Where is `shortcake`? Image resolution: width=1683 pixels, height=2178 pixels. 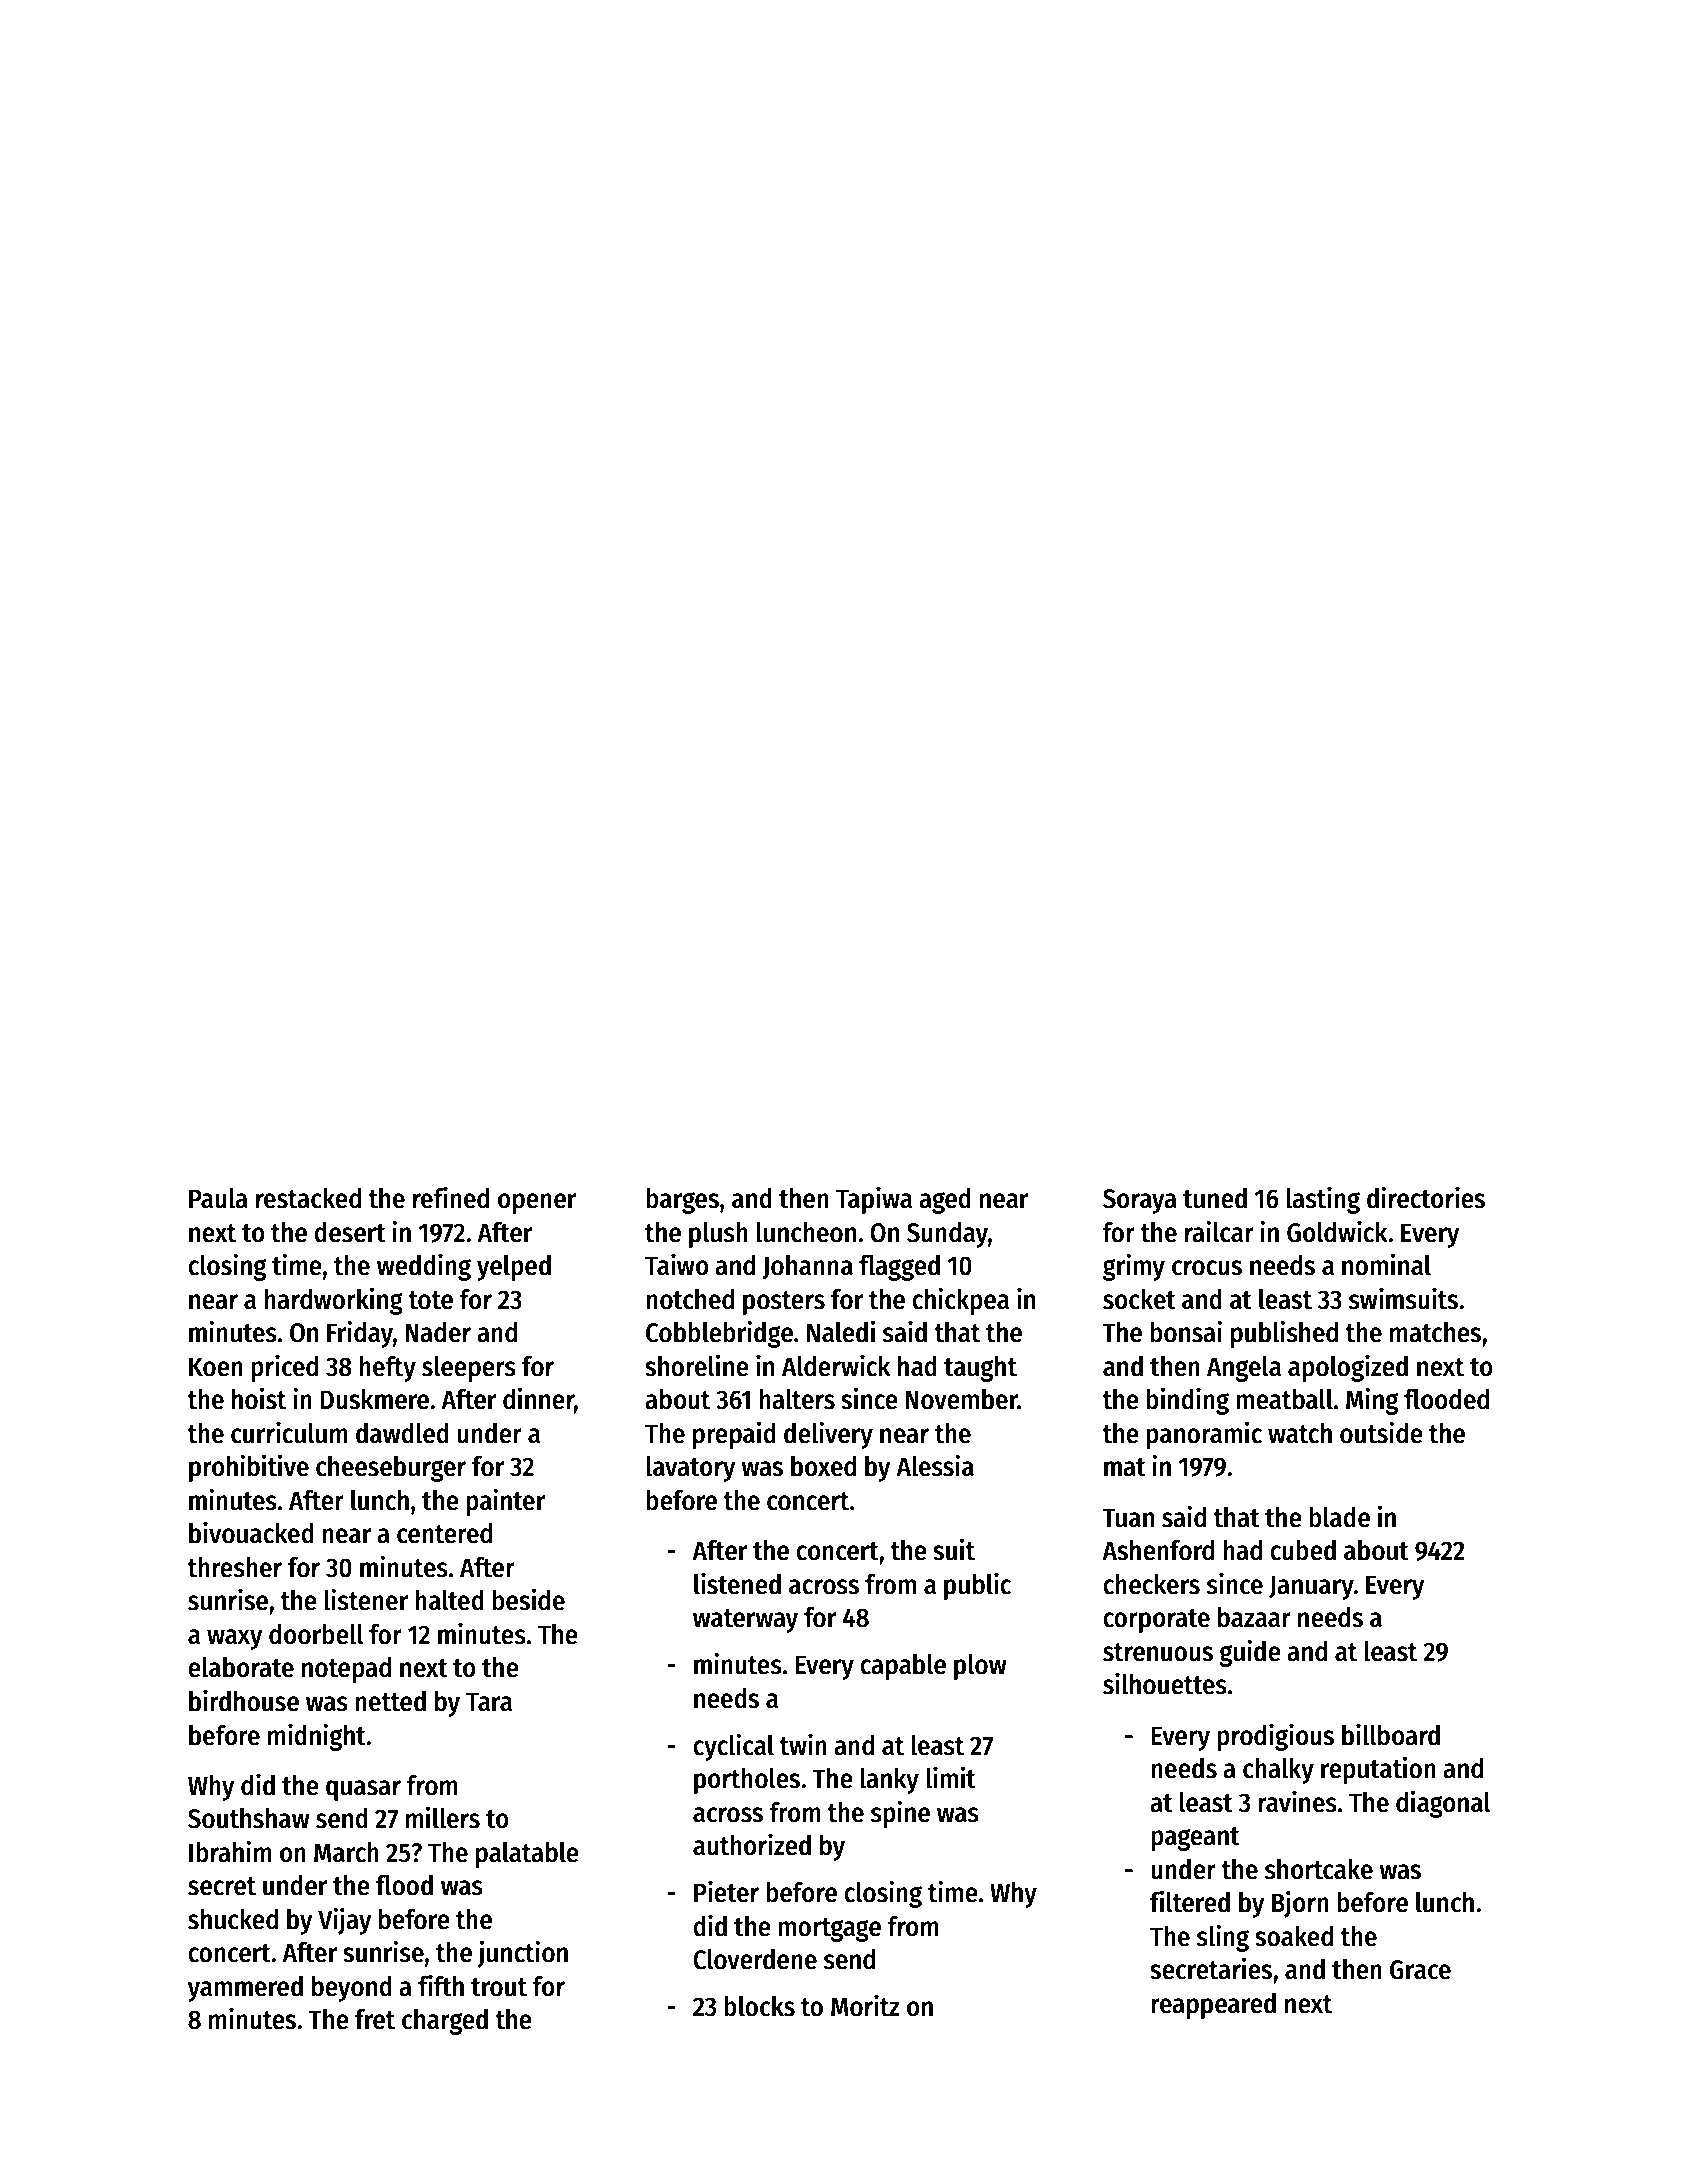
shortcake is located at coordinates (1319, 1869).
